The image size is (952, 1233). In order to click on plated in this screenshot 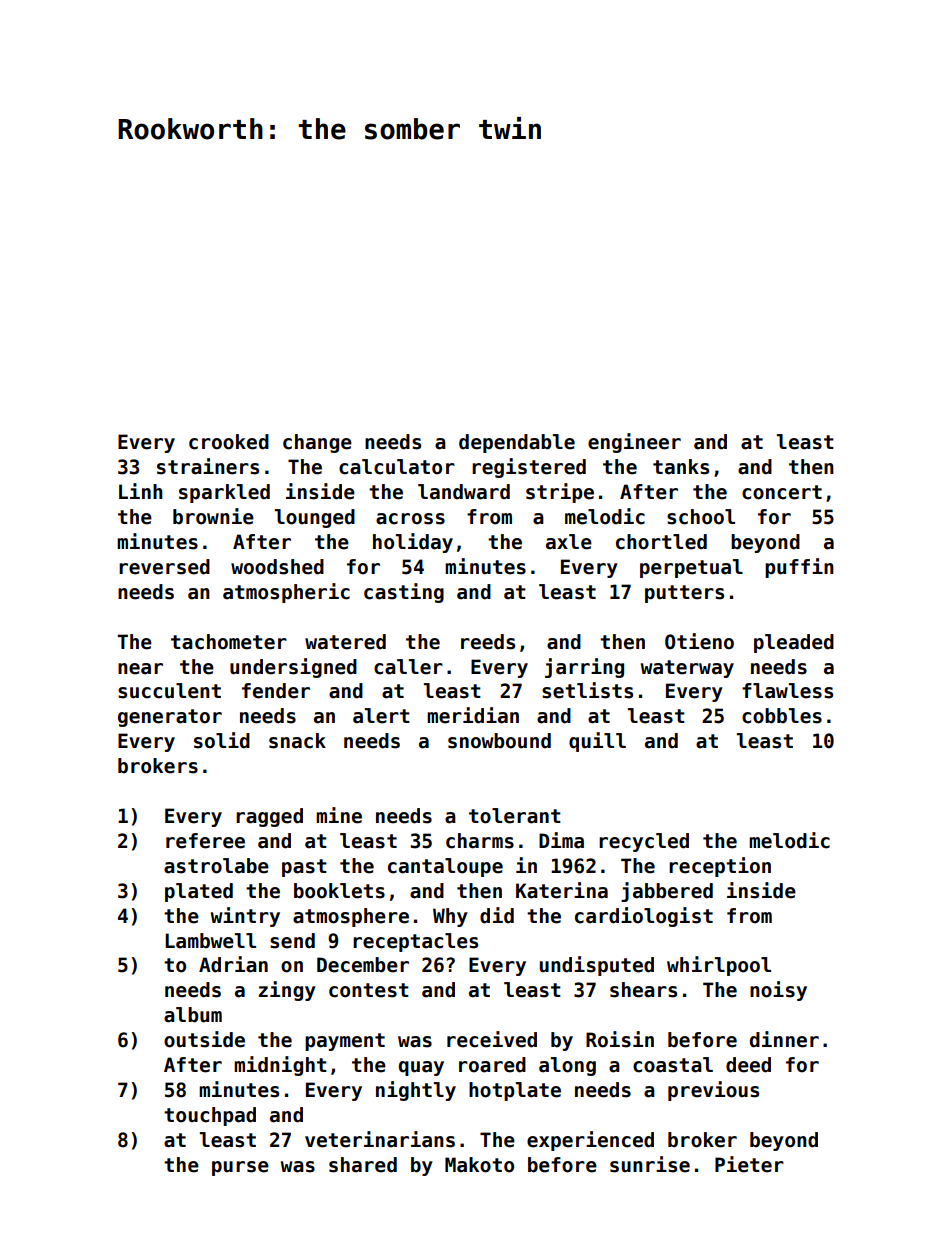, I will do `click(199, 892)`.
